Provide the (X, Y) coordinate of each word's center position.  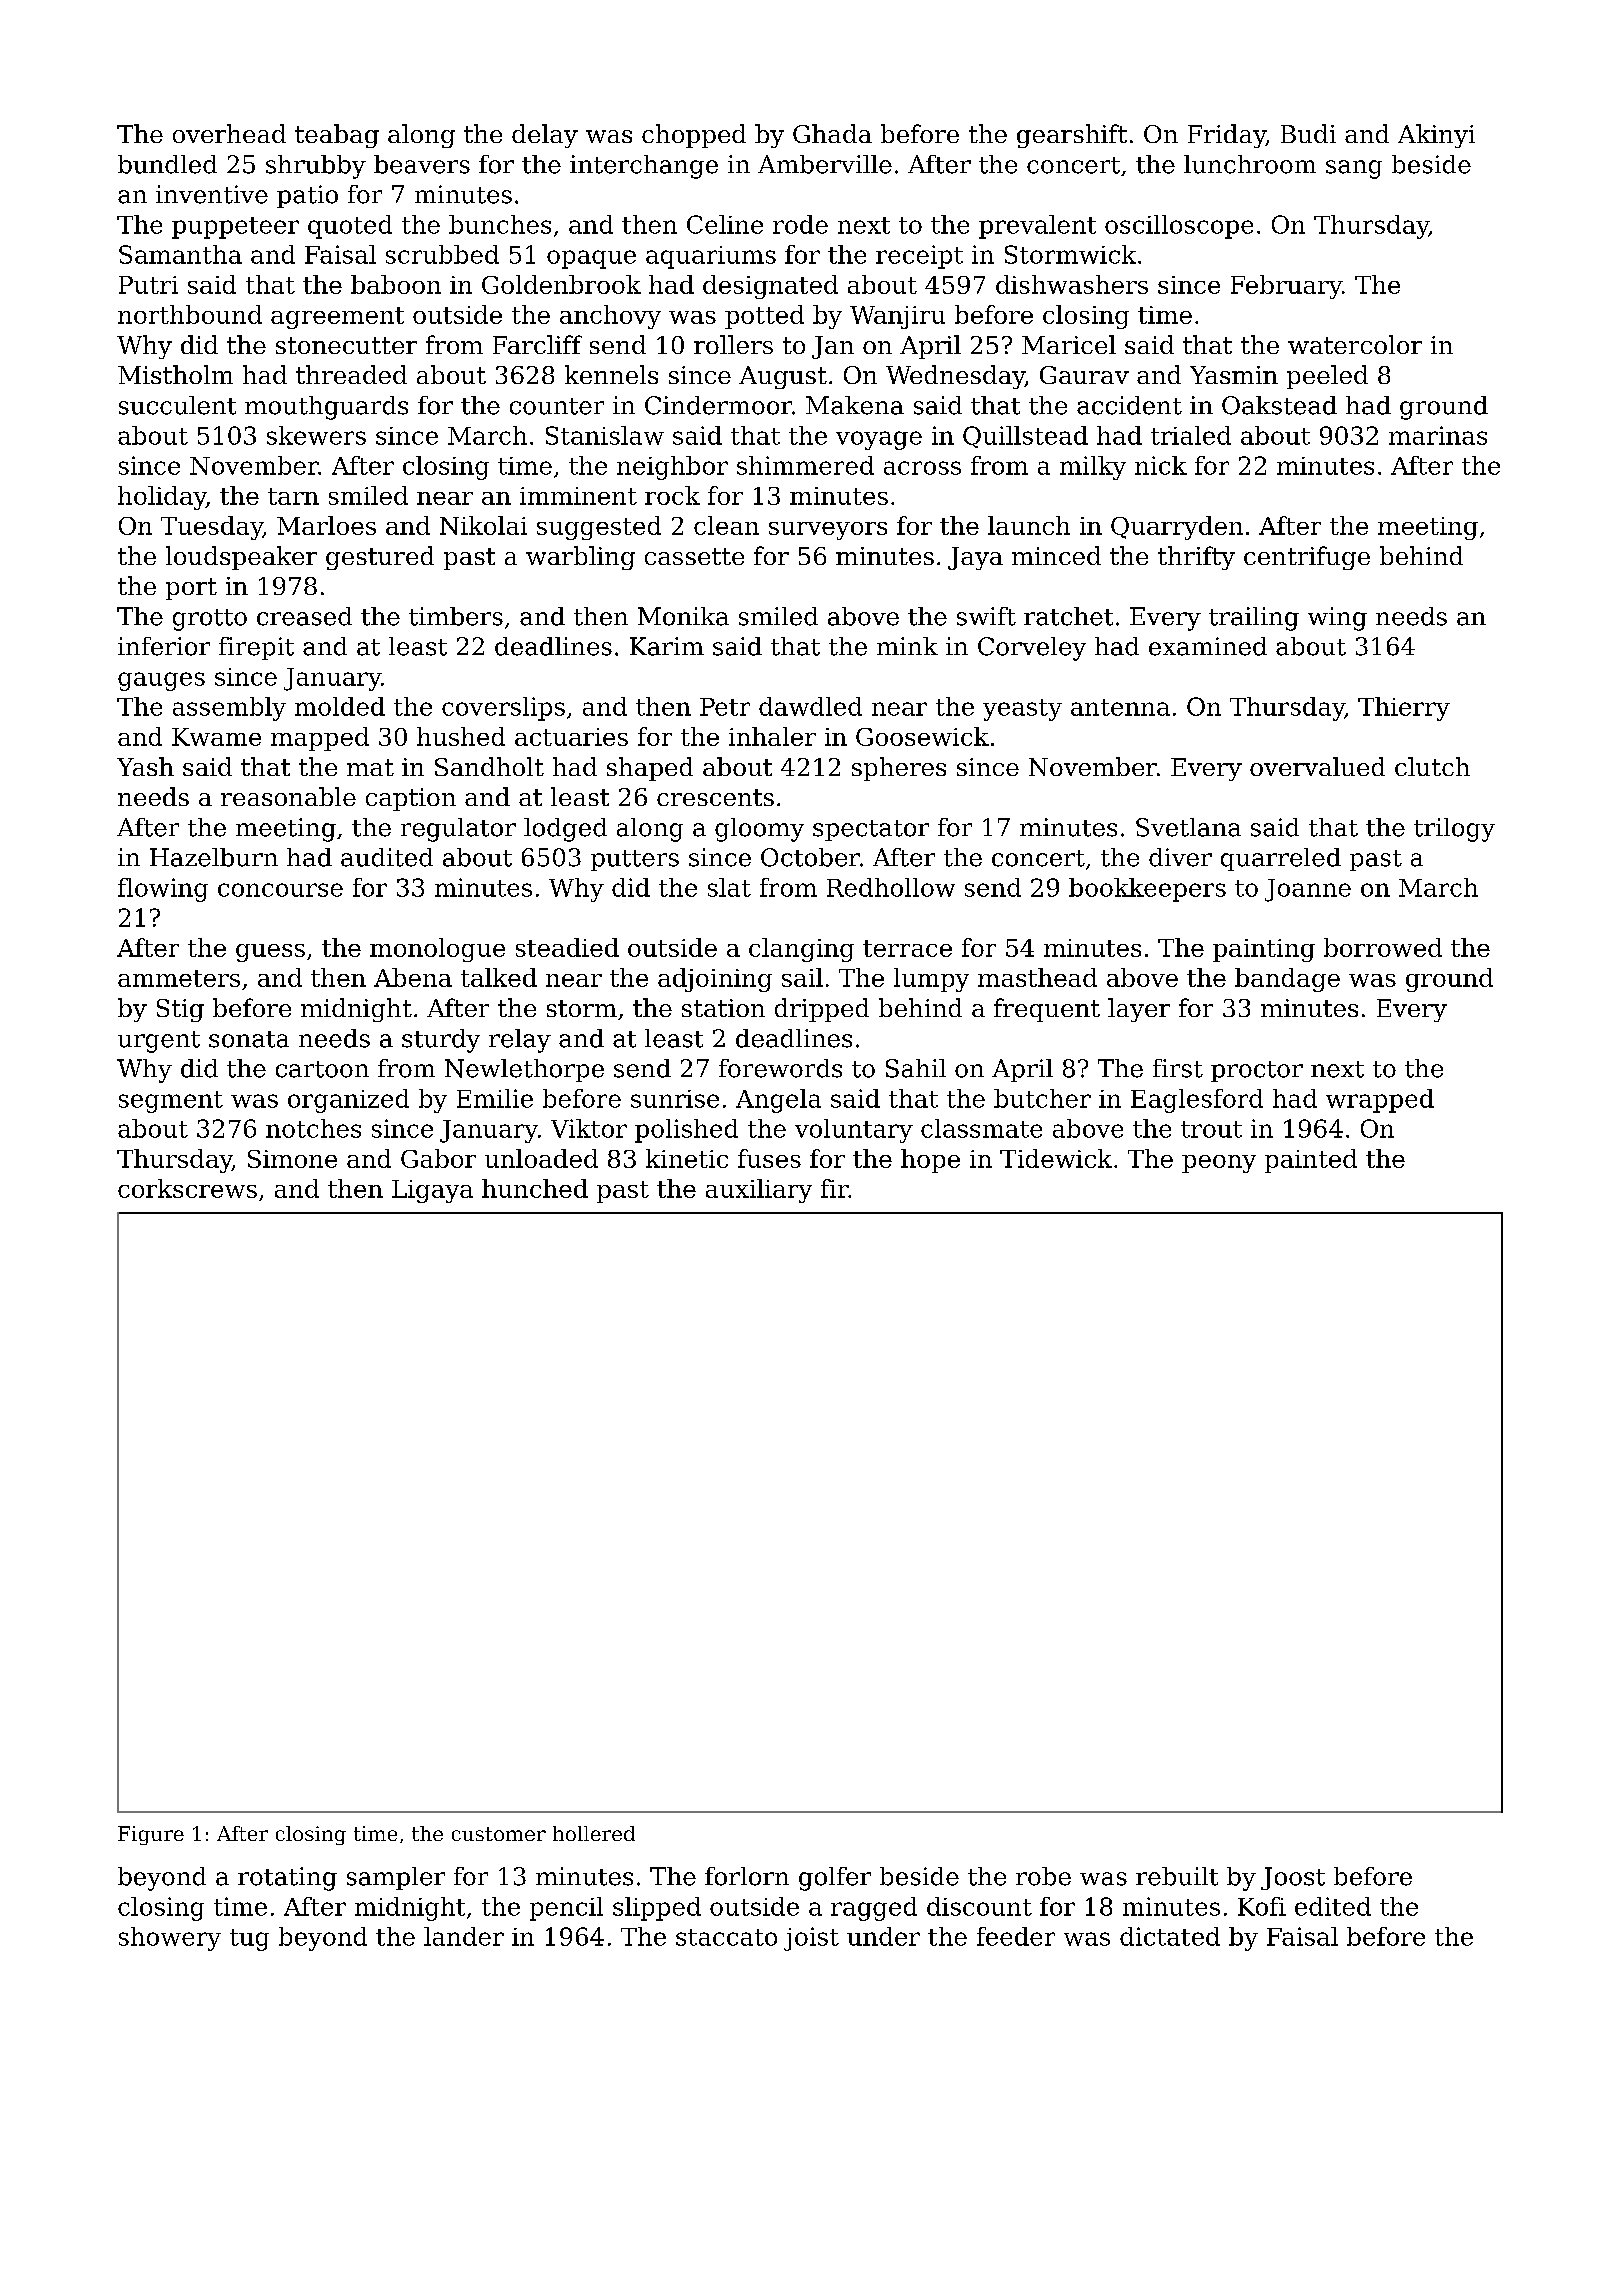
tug (249, 1940)
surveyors (828, 531)
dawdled (810, 706)
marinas (1438, 435)
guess (270, 953)
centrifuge (1307, 558)
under (883, 1936)
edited (1333, 1906)
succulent (177, 405)
